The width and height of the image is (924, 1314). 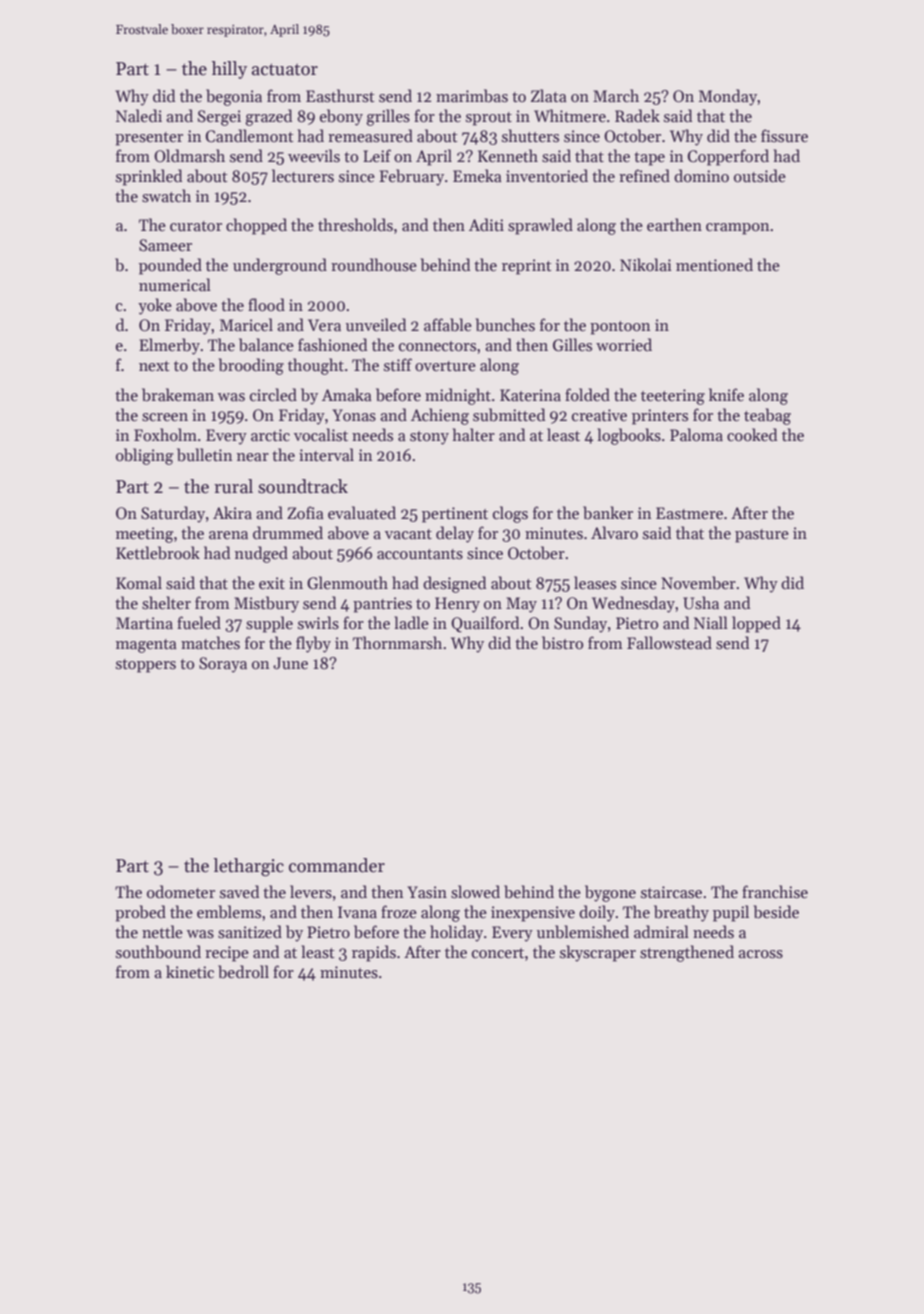 I want to click on sprout, so click(x=489, y=119).
